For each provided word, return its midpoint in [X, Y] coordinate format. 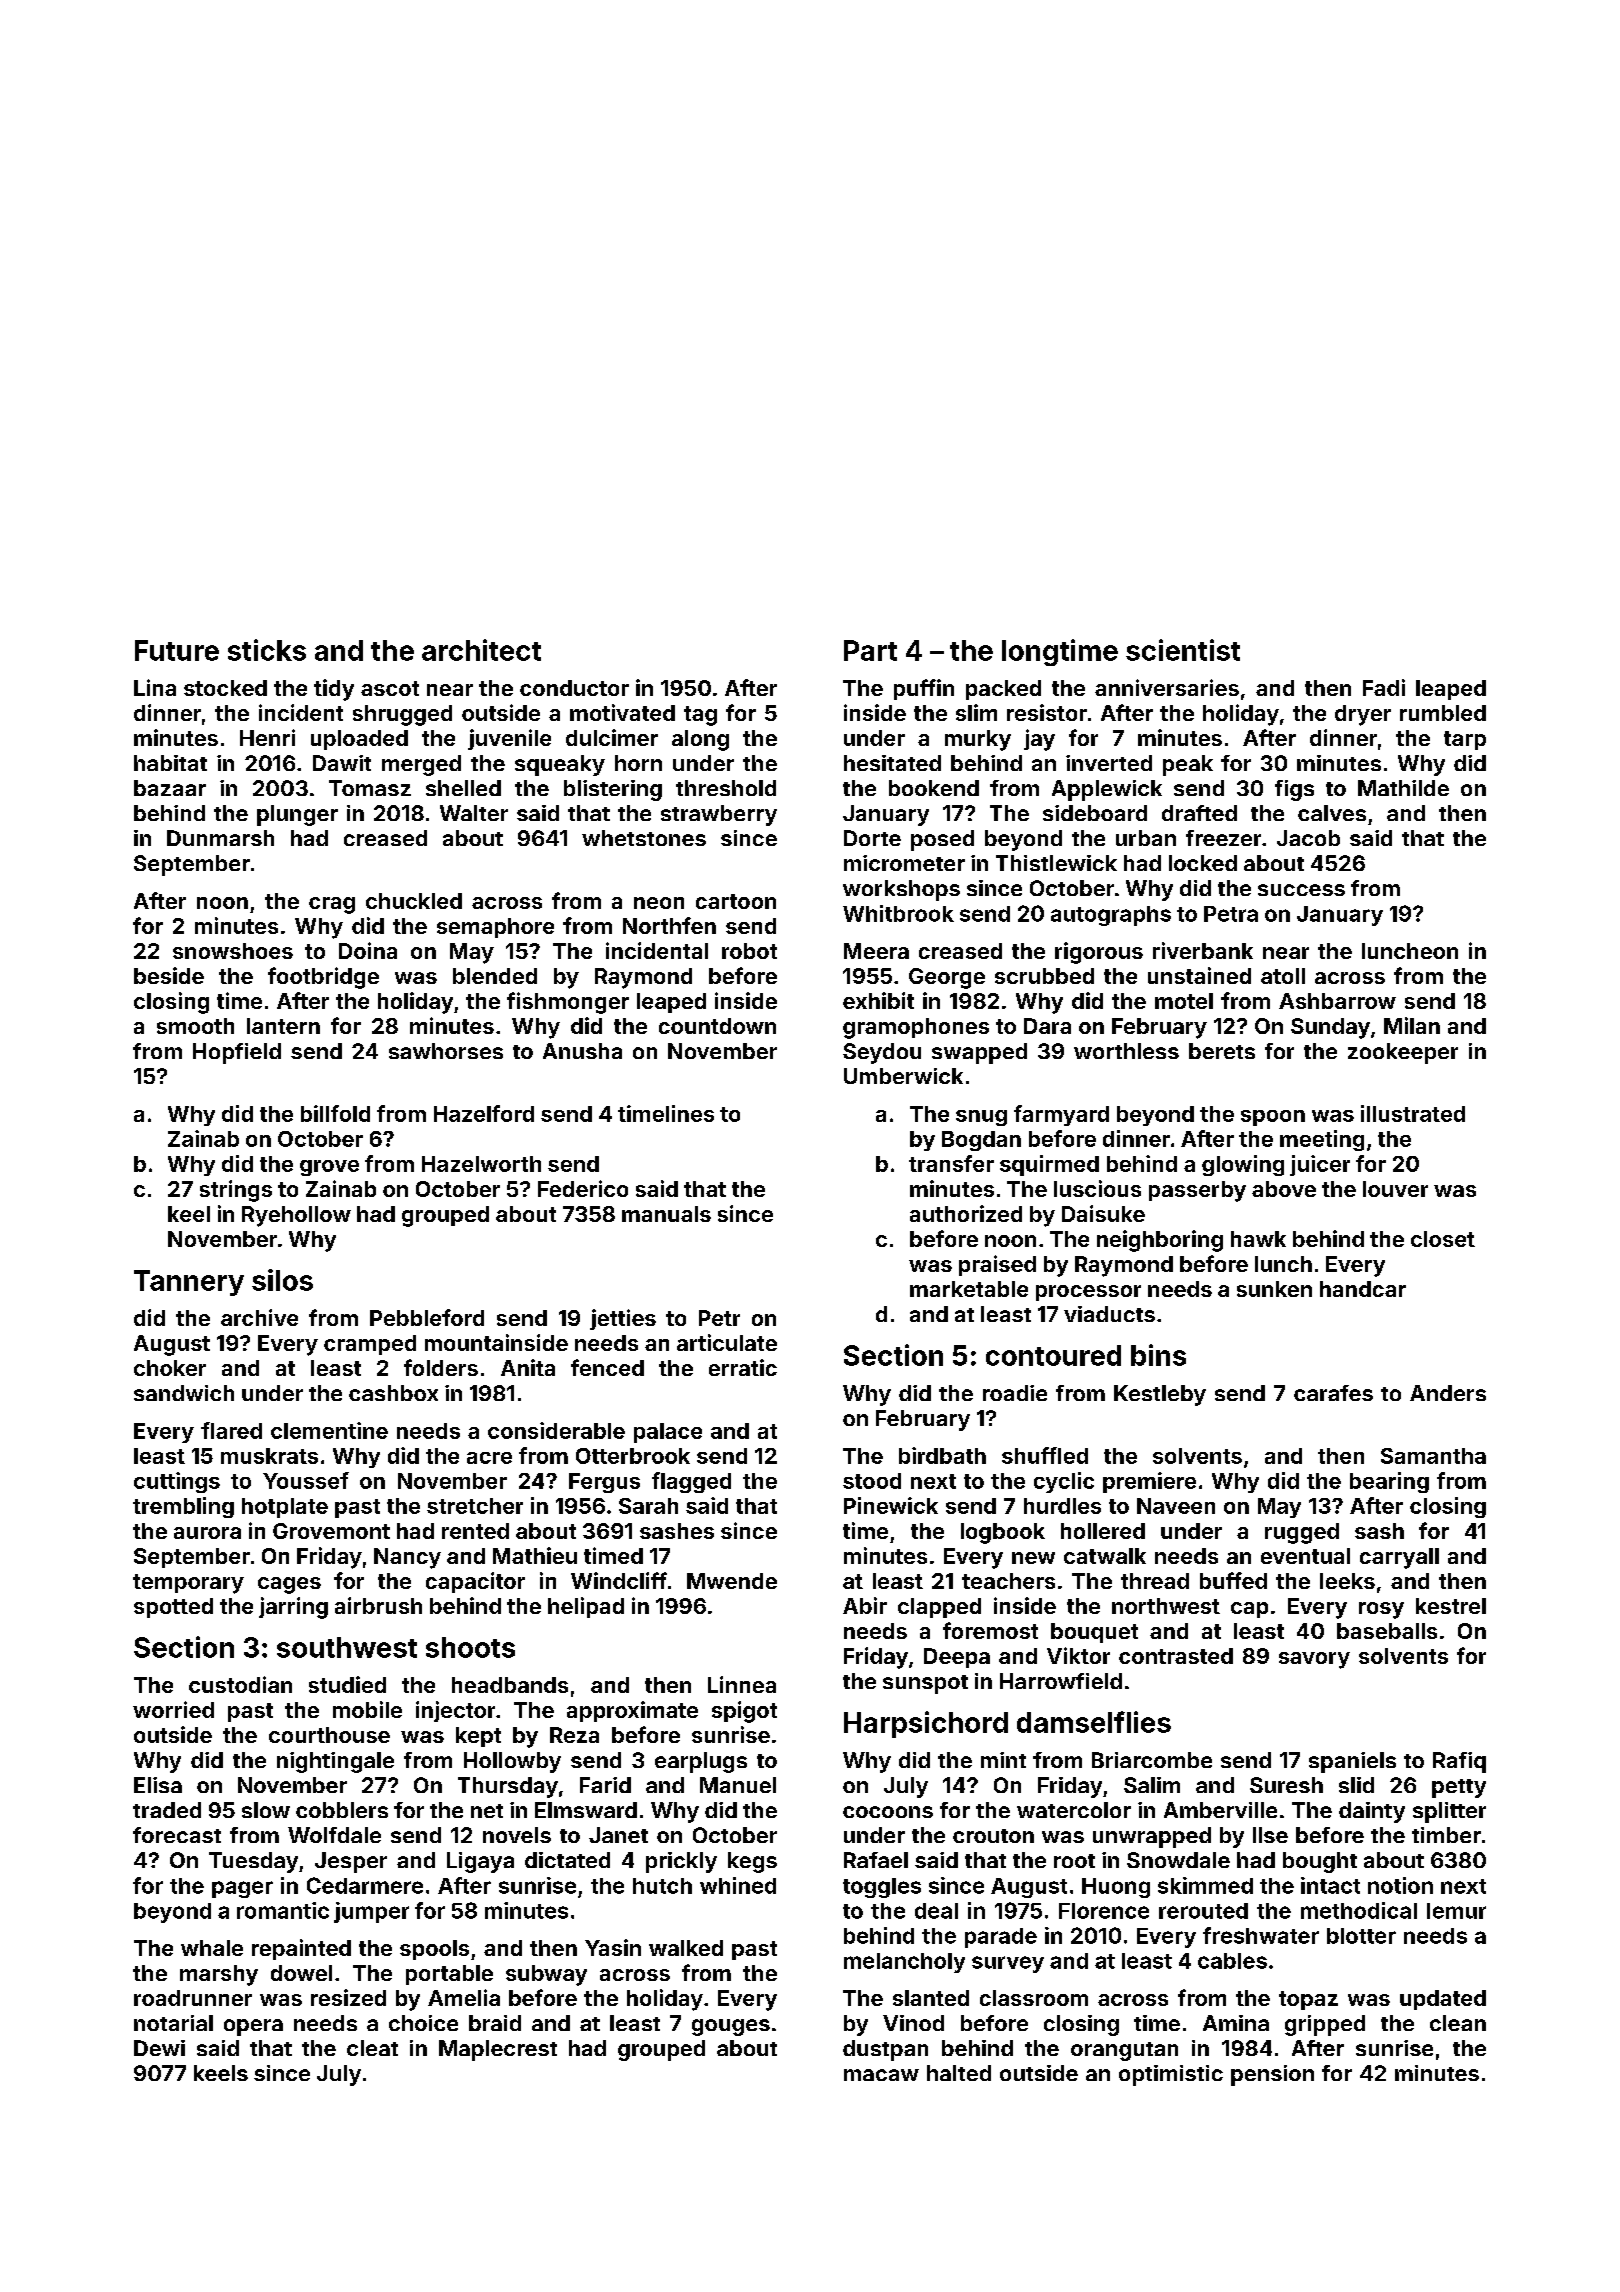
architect [481, 650]
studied [347, 1684]
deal [936, 1911]
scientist [1183, 650]
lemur [1456, 1911]
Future [177, 650]
